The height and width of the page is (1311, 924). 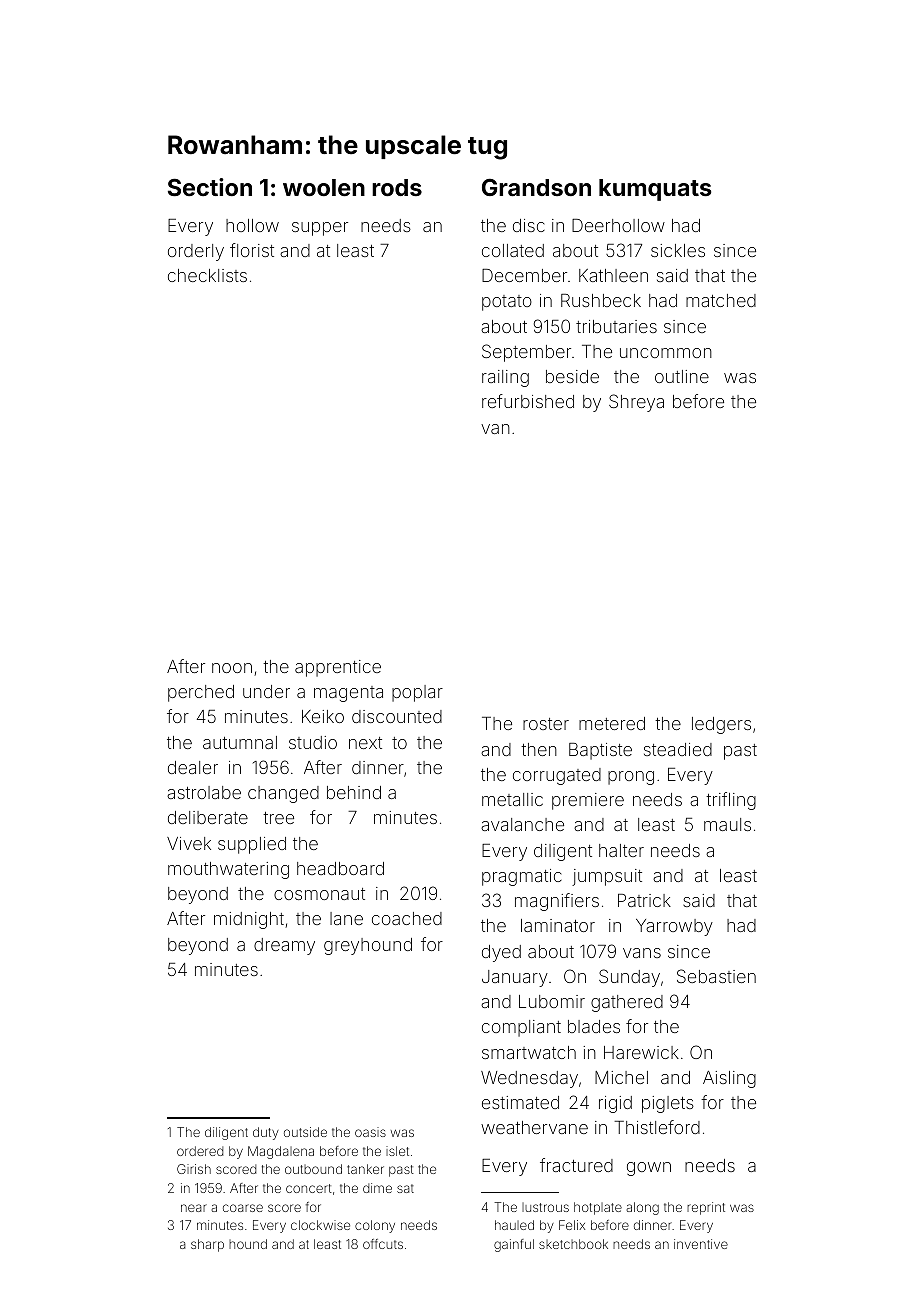 I want to click on gainful, so click(x=514, y=1245).
